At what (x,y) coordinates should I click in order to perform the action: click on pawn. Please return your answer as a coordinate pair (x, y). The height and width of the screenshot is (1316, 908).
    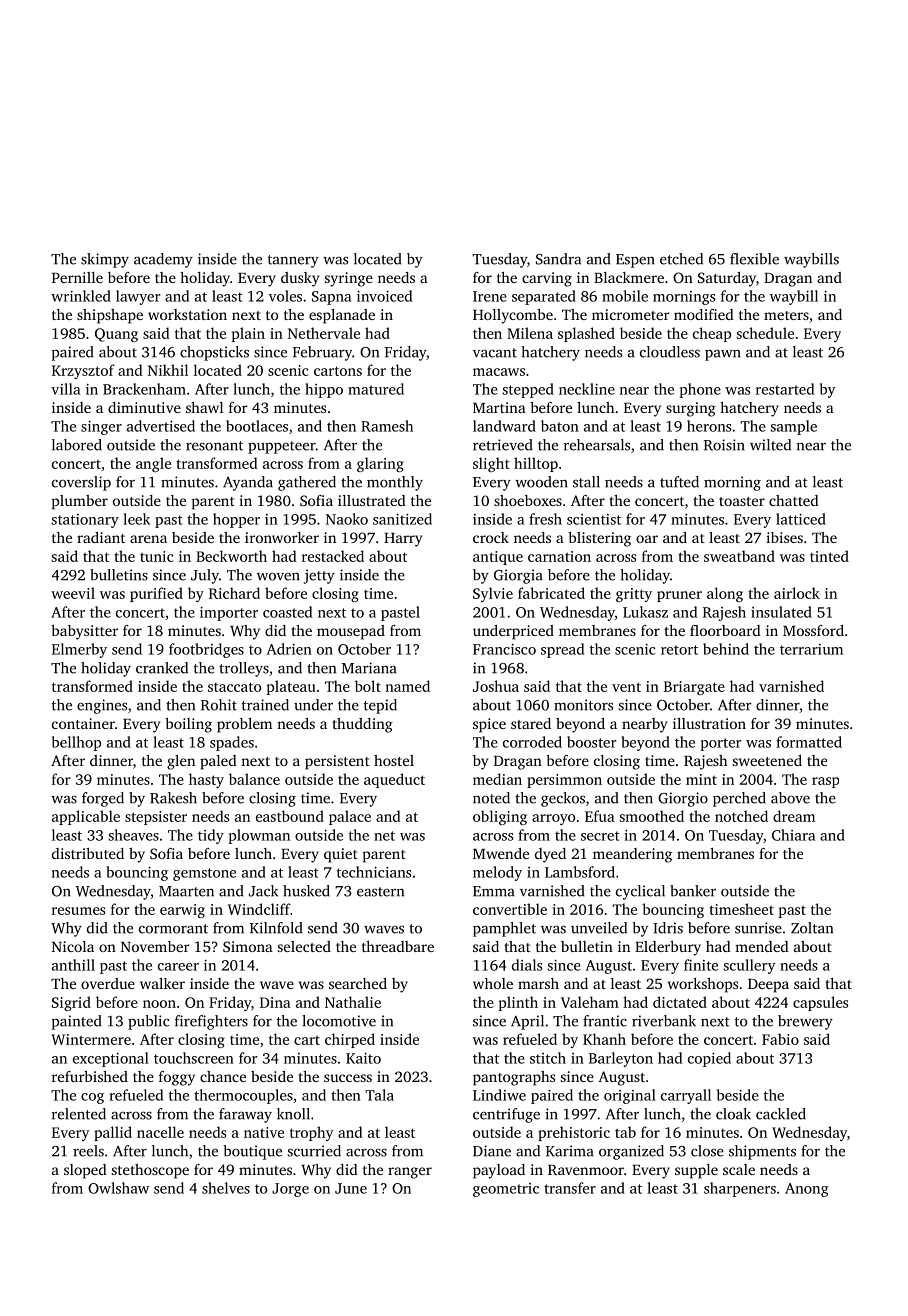
    Looking at the image, I should click on (723, 355).
